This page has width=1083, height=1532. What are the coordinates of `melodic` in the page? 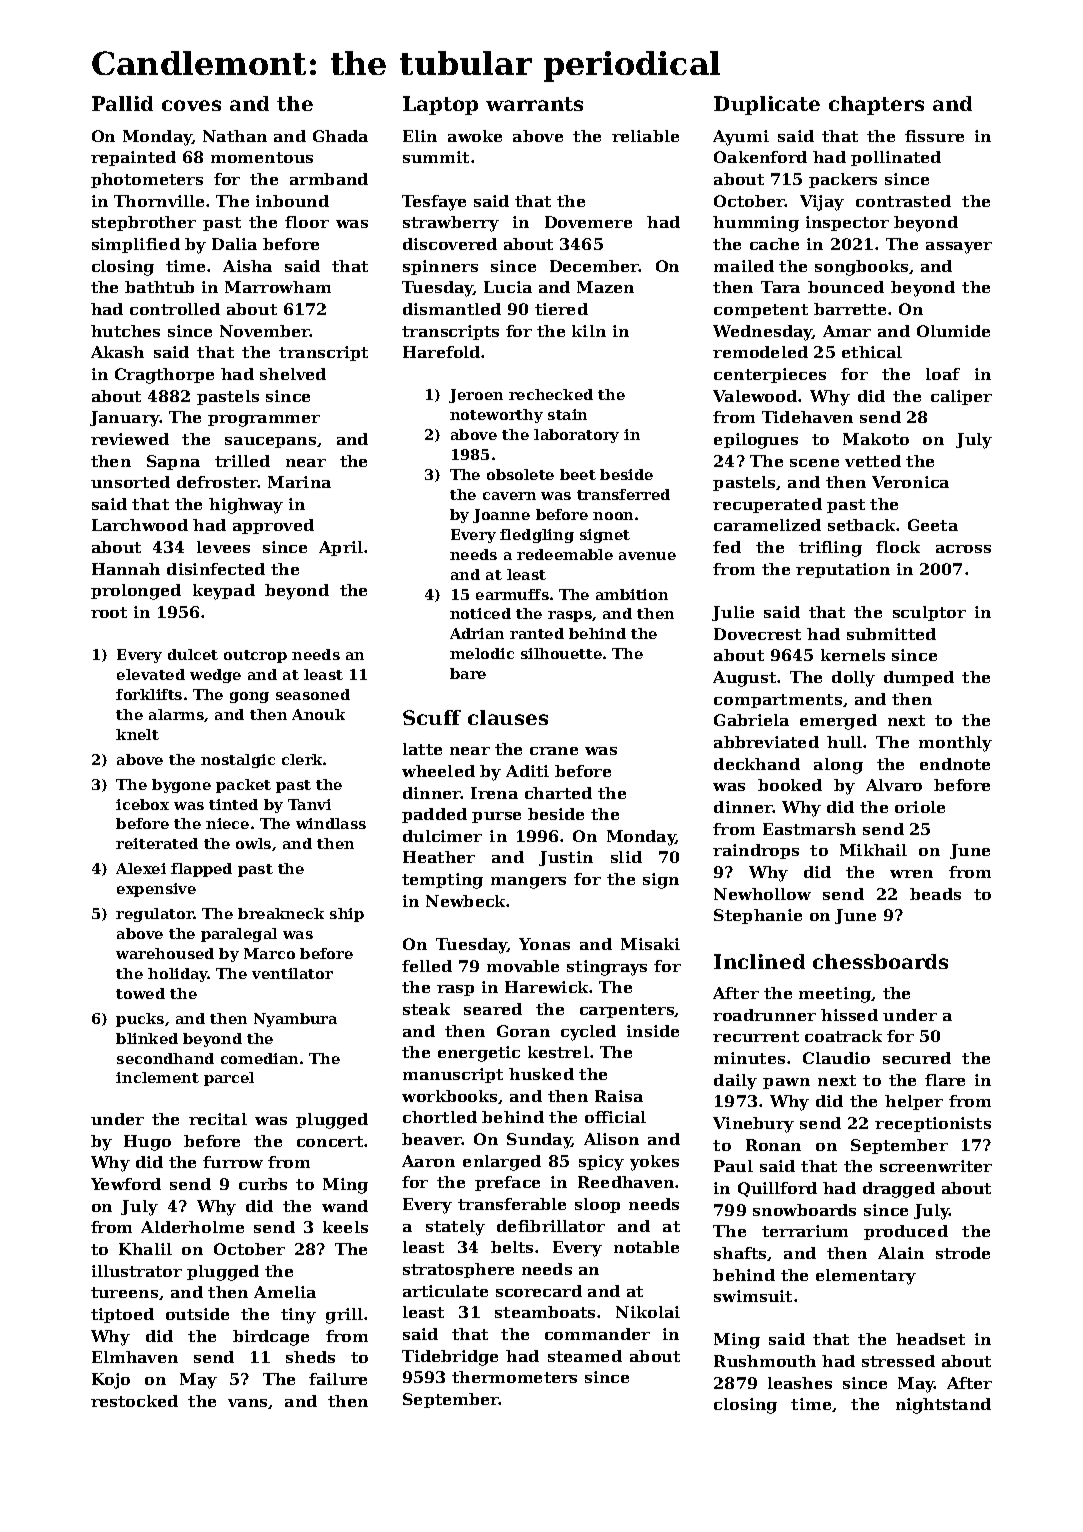 It's located at (482, 653).
